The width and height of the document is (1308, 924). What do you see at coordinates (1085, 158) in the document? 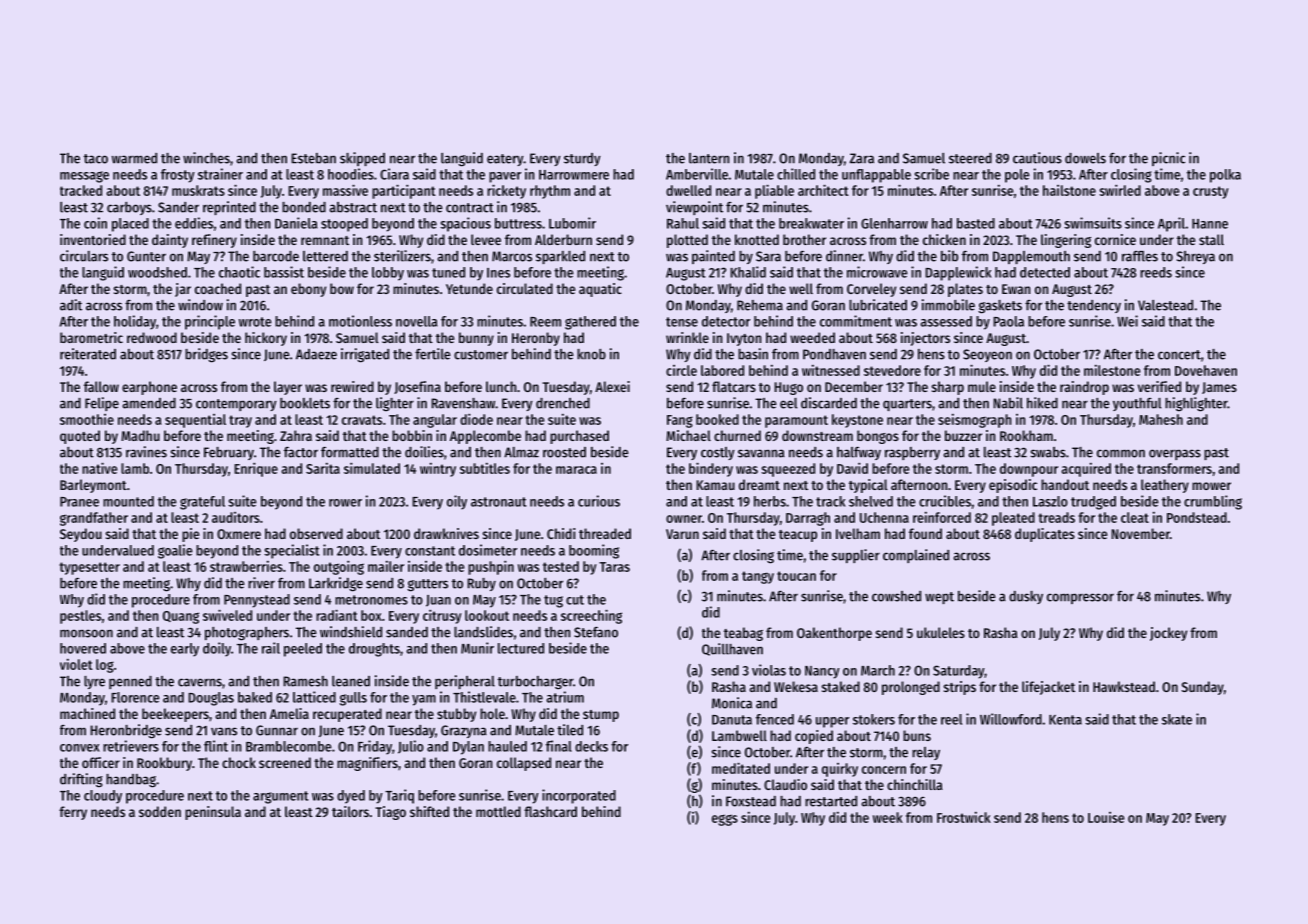
I see `dowels` at bounding box center [1085, 158].
